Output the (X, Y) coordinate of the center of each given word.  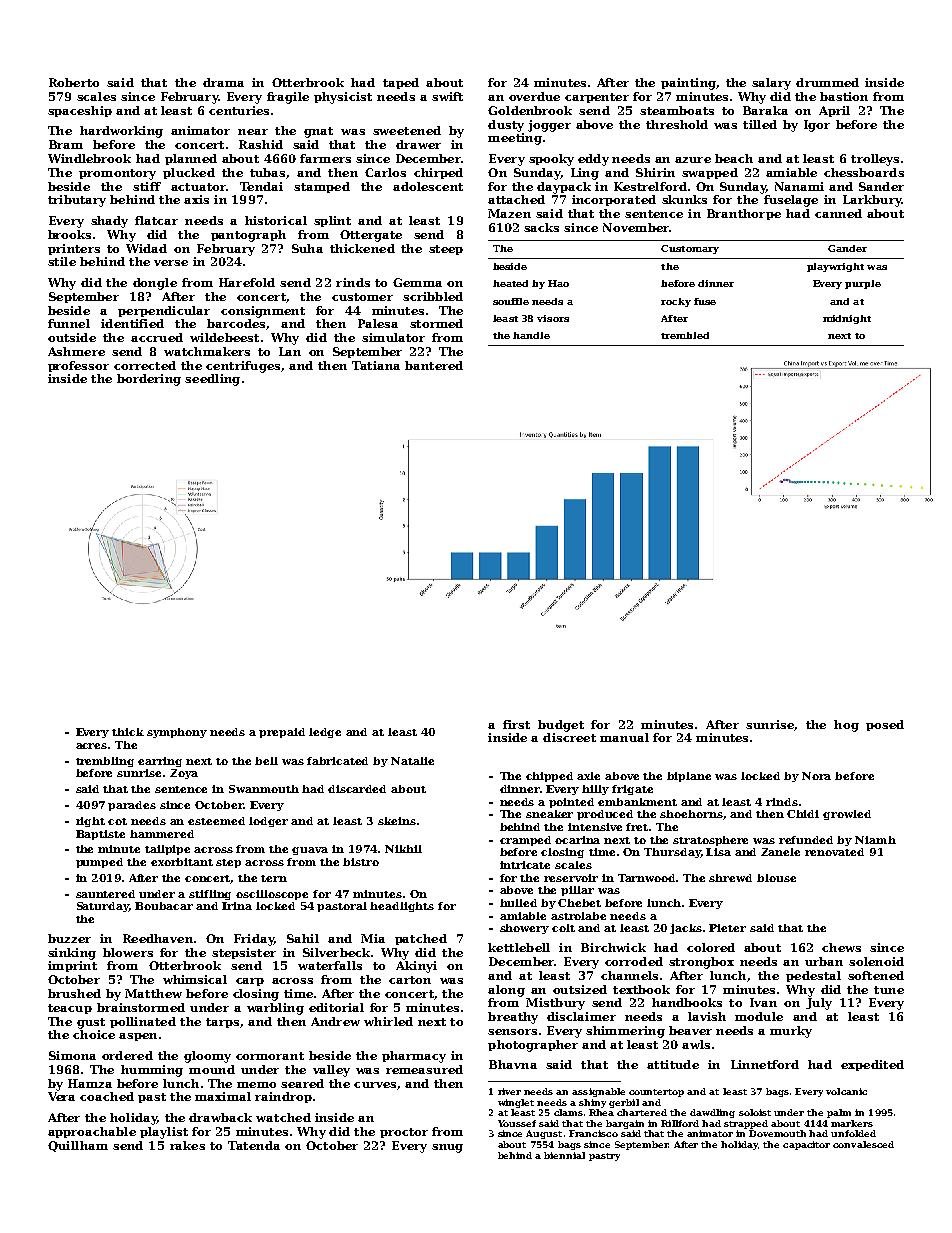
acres (91, 746)
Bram (66, 144)
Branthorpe (744, 214)
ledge (325, 733)
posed (885, 725)
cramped (525, 841)
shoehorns (691, 814)
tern (274, 878)
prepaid (282, 733)
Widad (146, 248)
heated (510, 283)
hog (846, 726)
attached (516, 199)
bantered (434, 365)
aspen (138, 1037)
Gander (847, 248)
